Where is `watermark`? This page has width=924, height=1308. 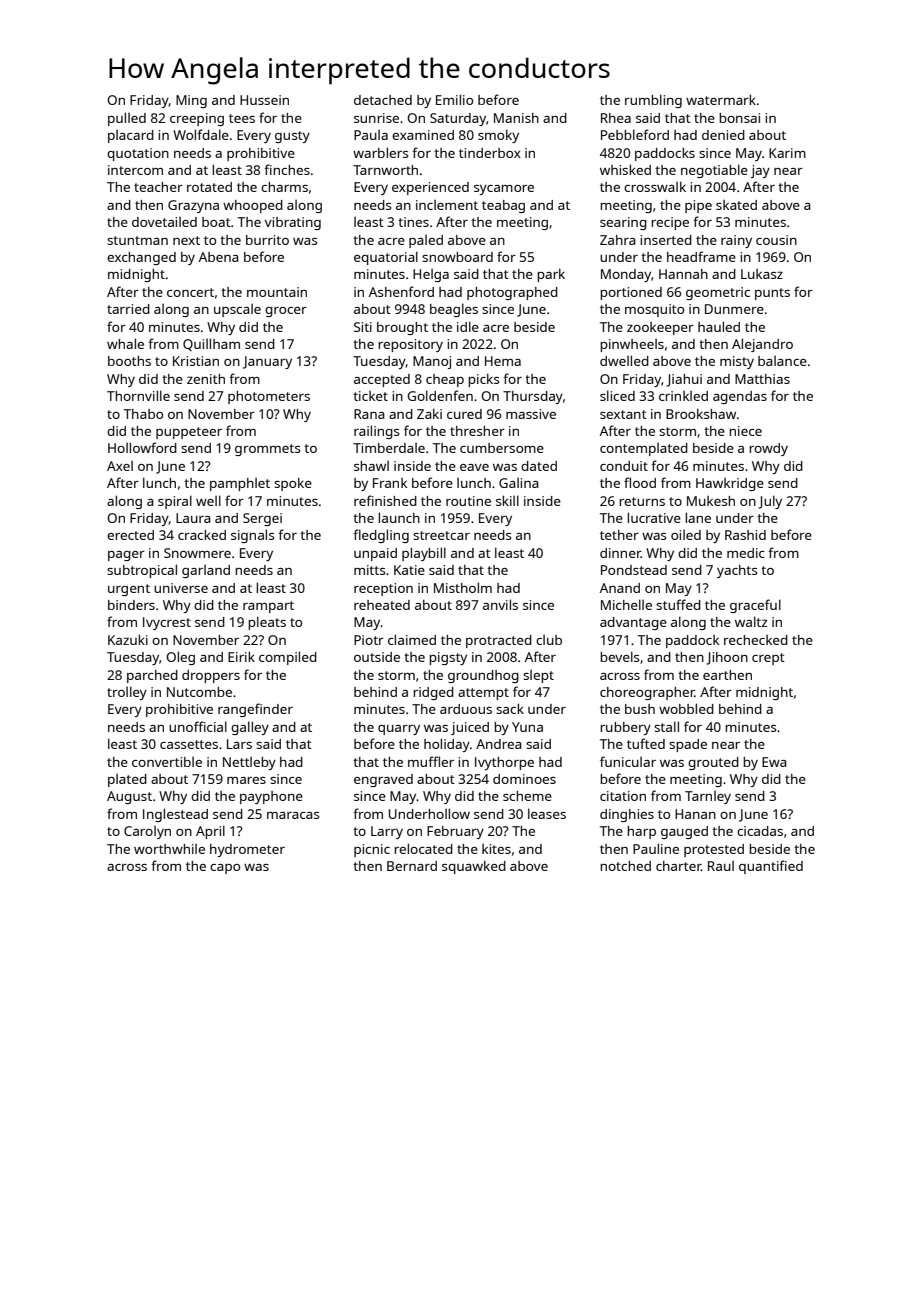
watermark is located at coordinates (721, 99).
